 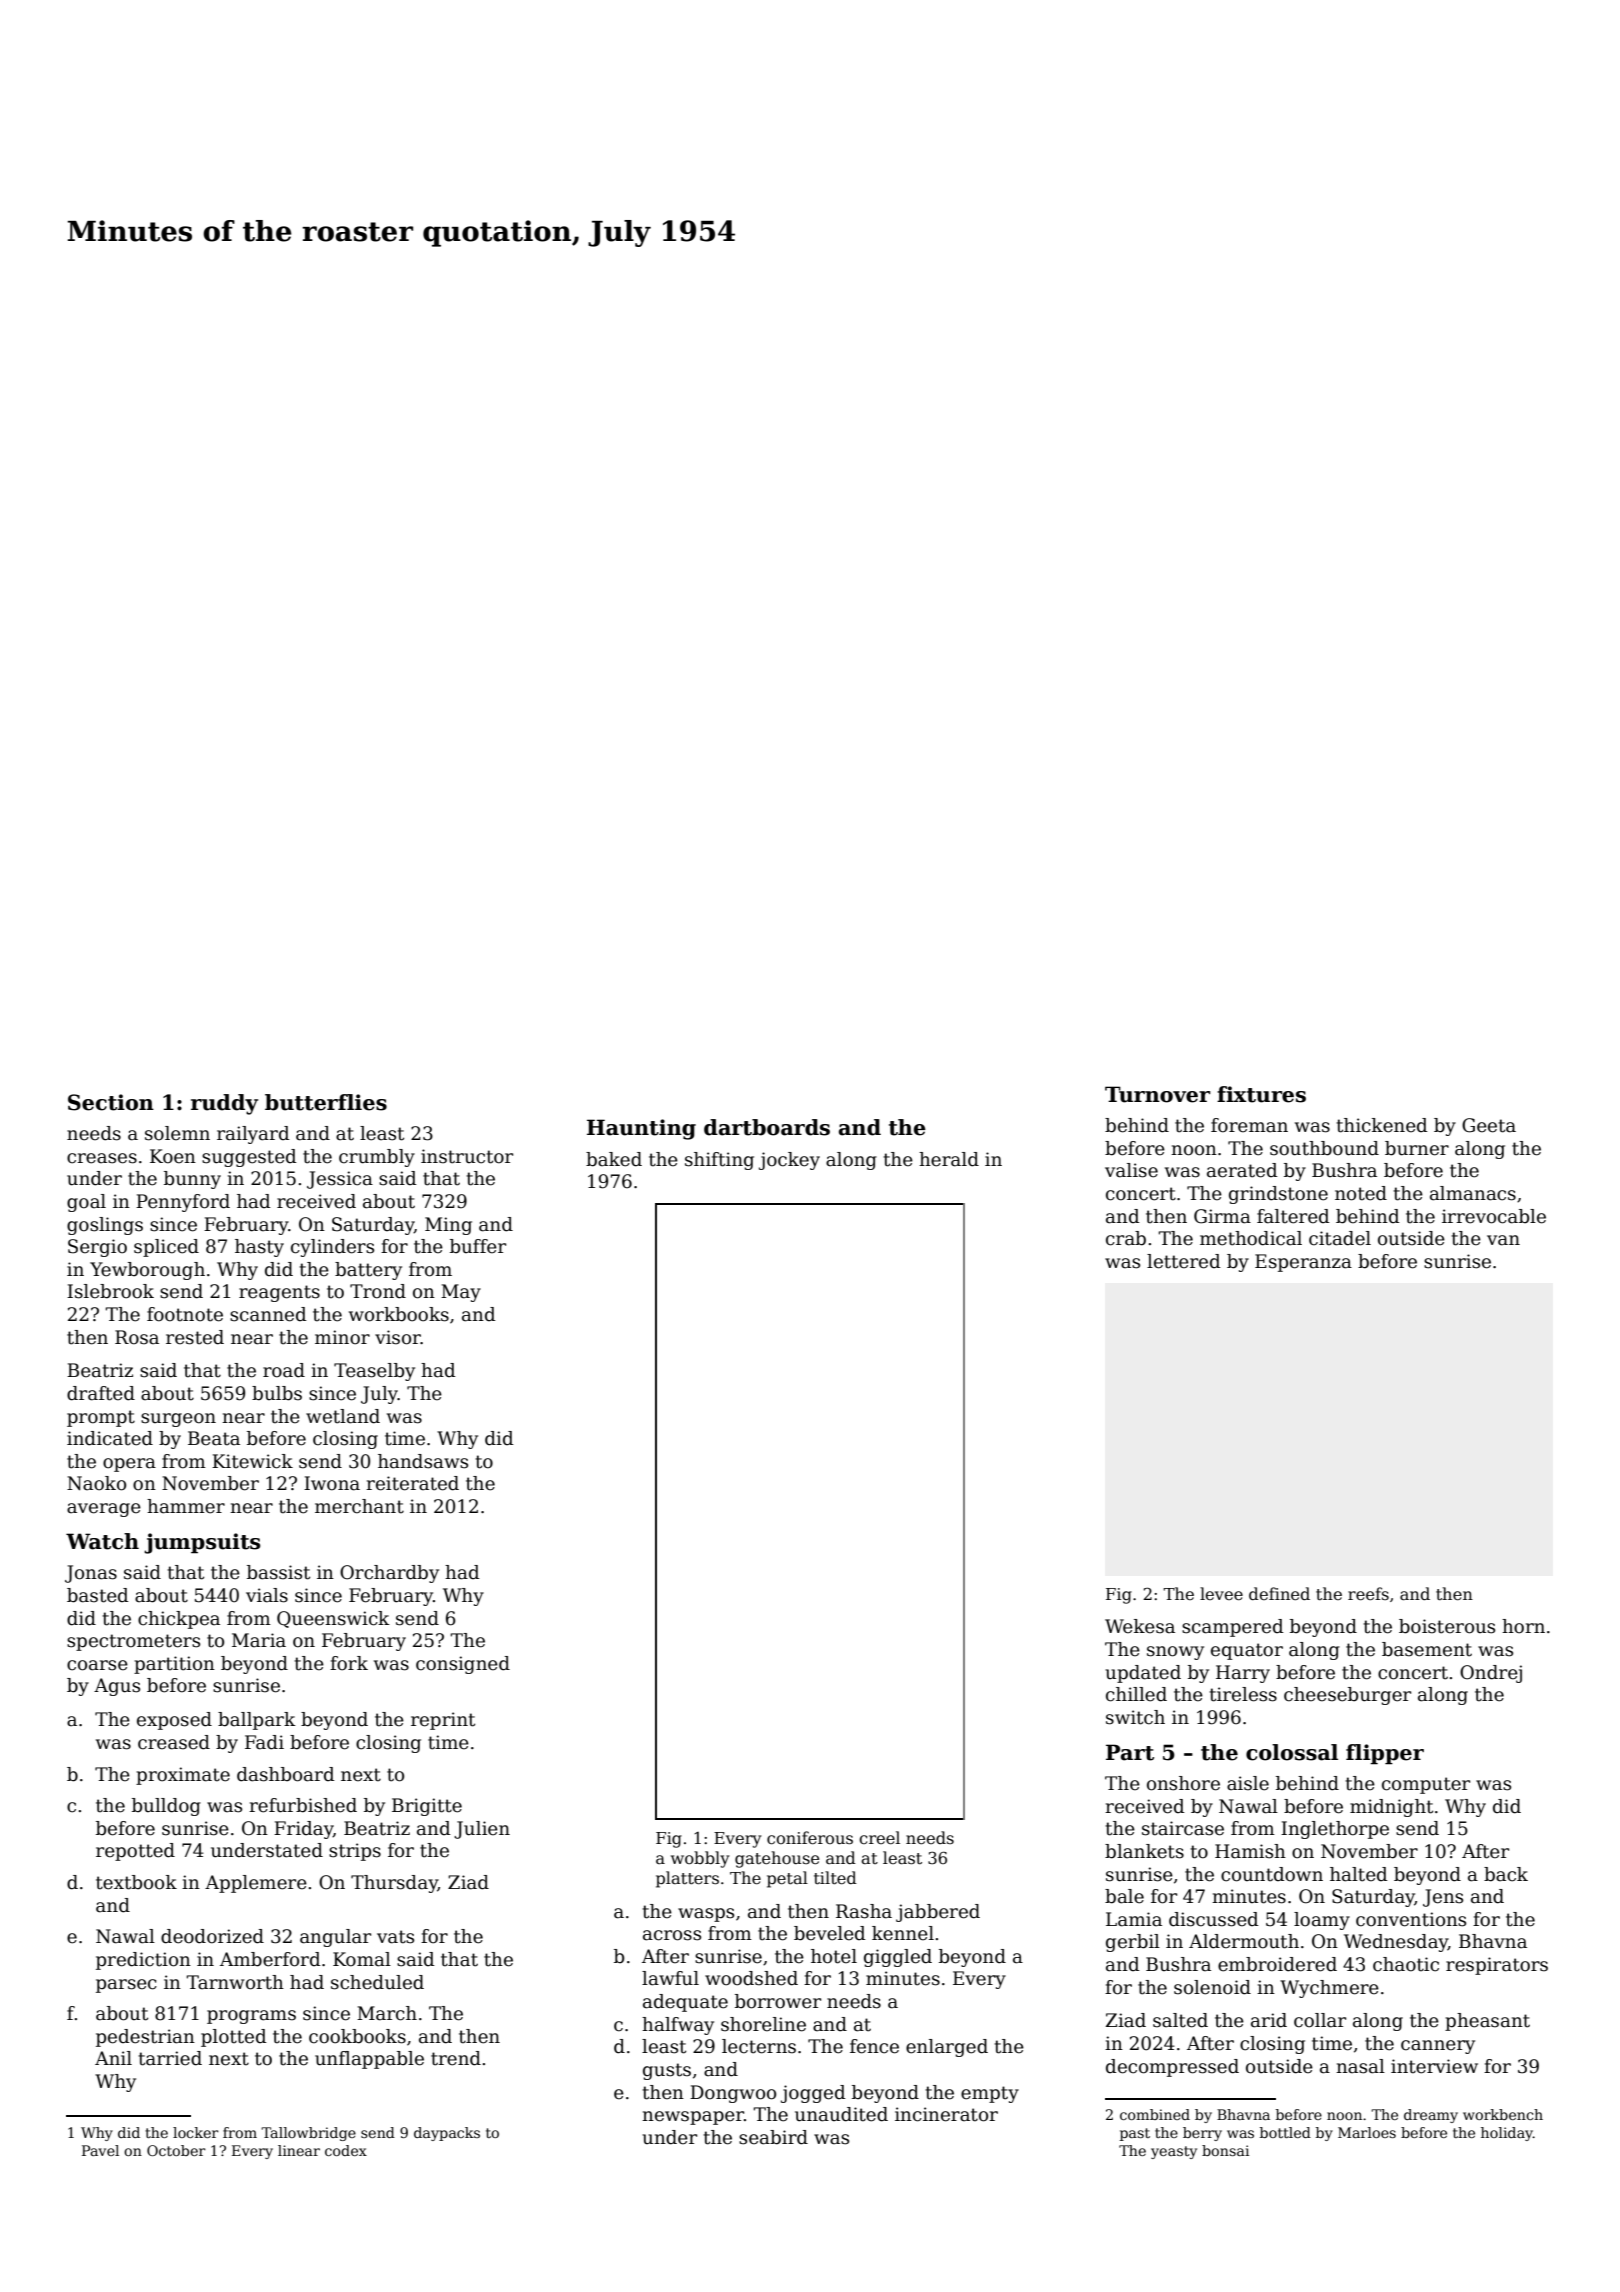 I want to click on fixtures, so click(x=1261, y=1094).
